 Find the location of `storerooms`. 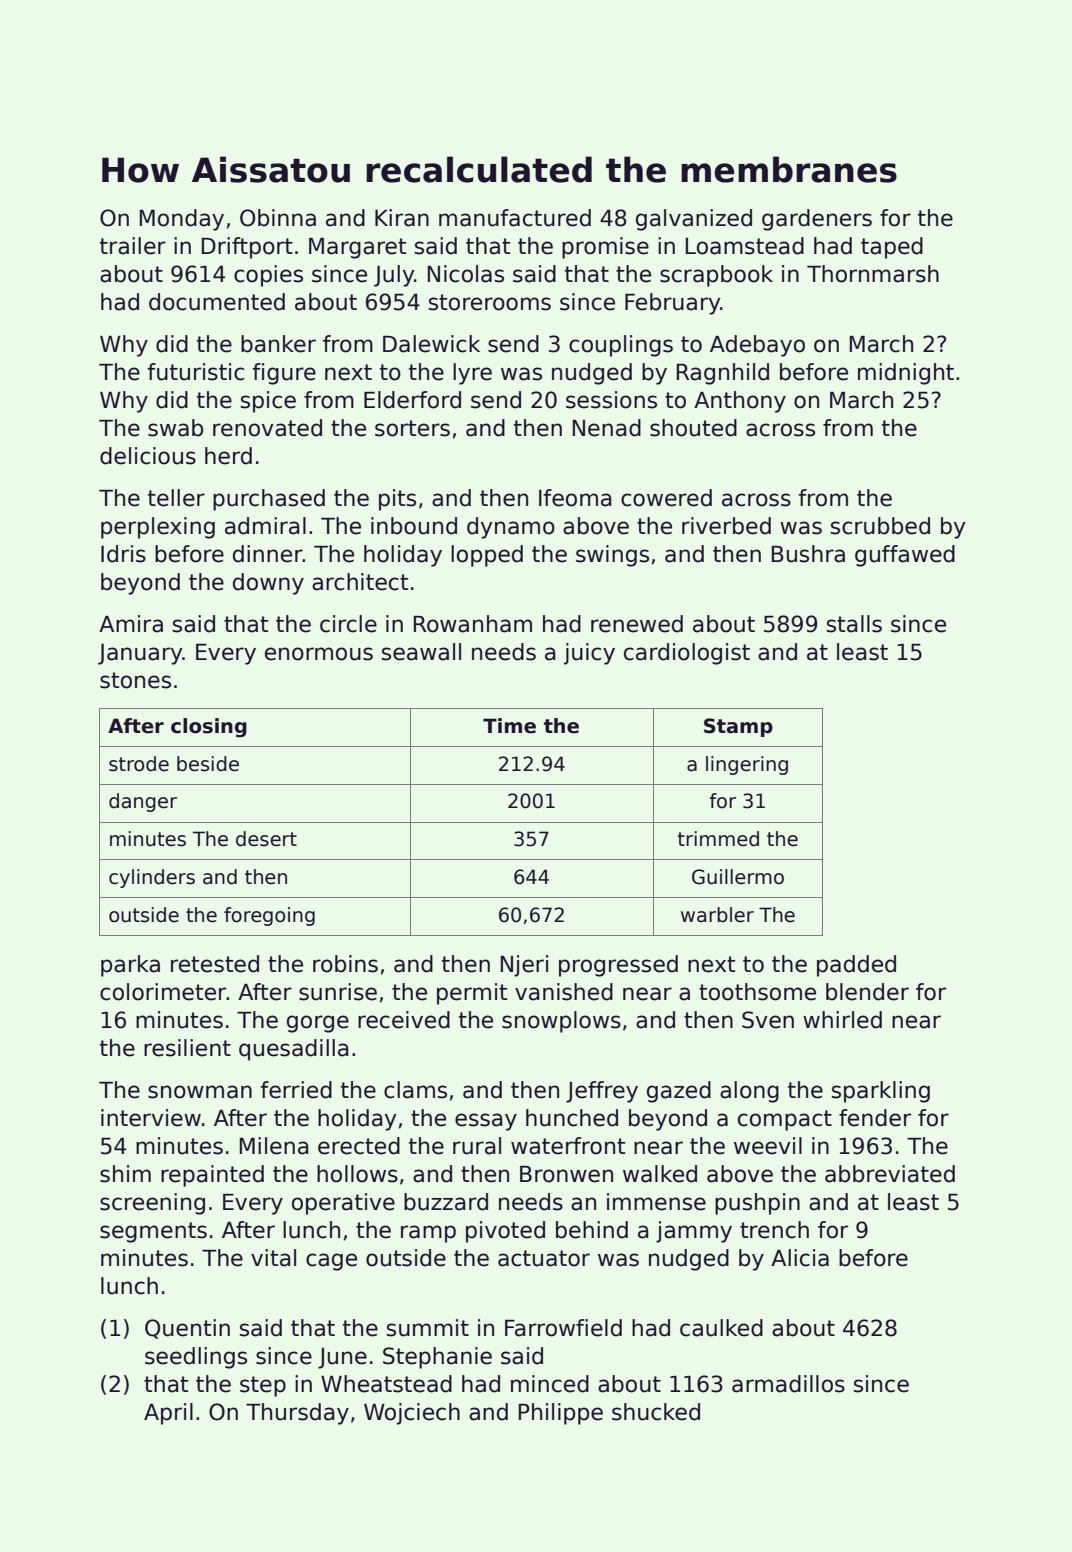

storerooms is located at coordinates (490, 302).
